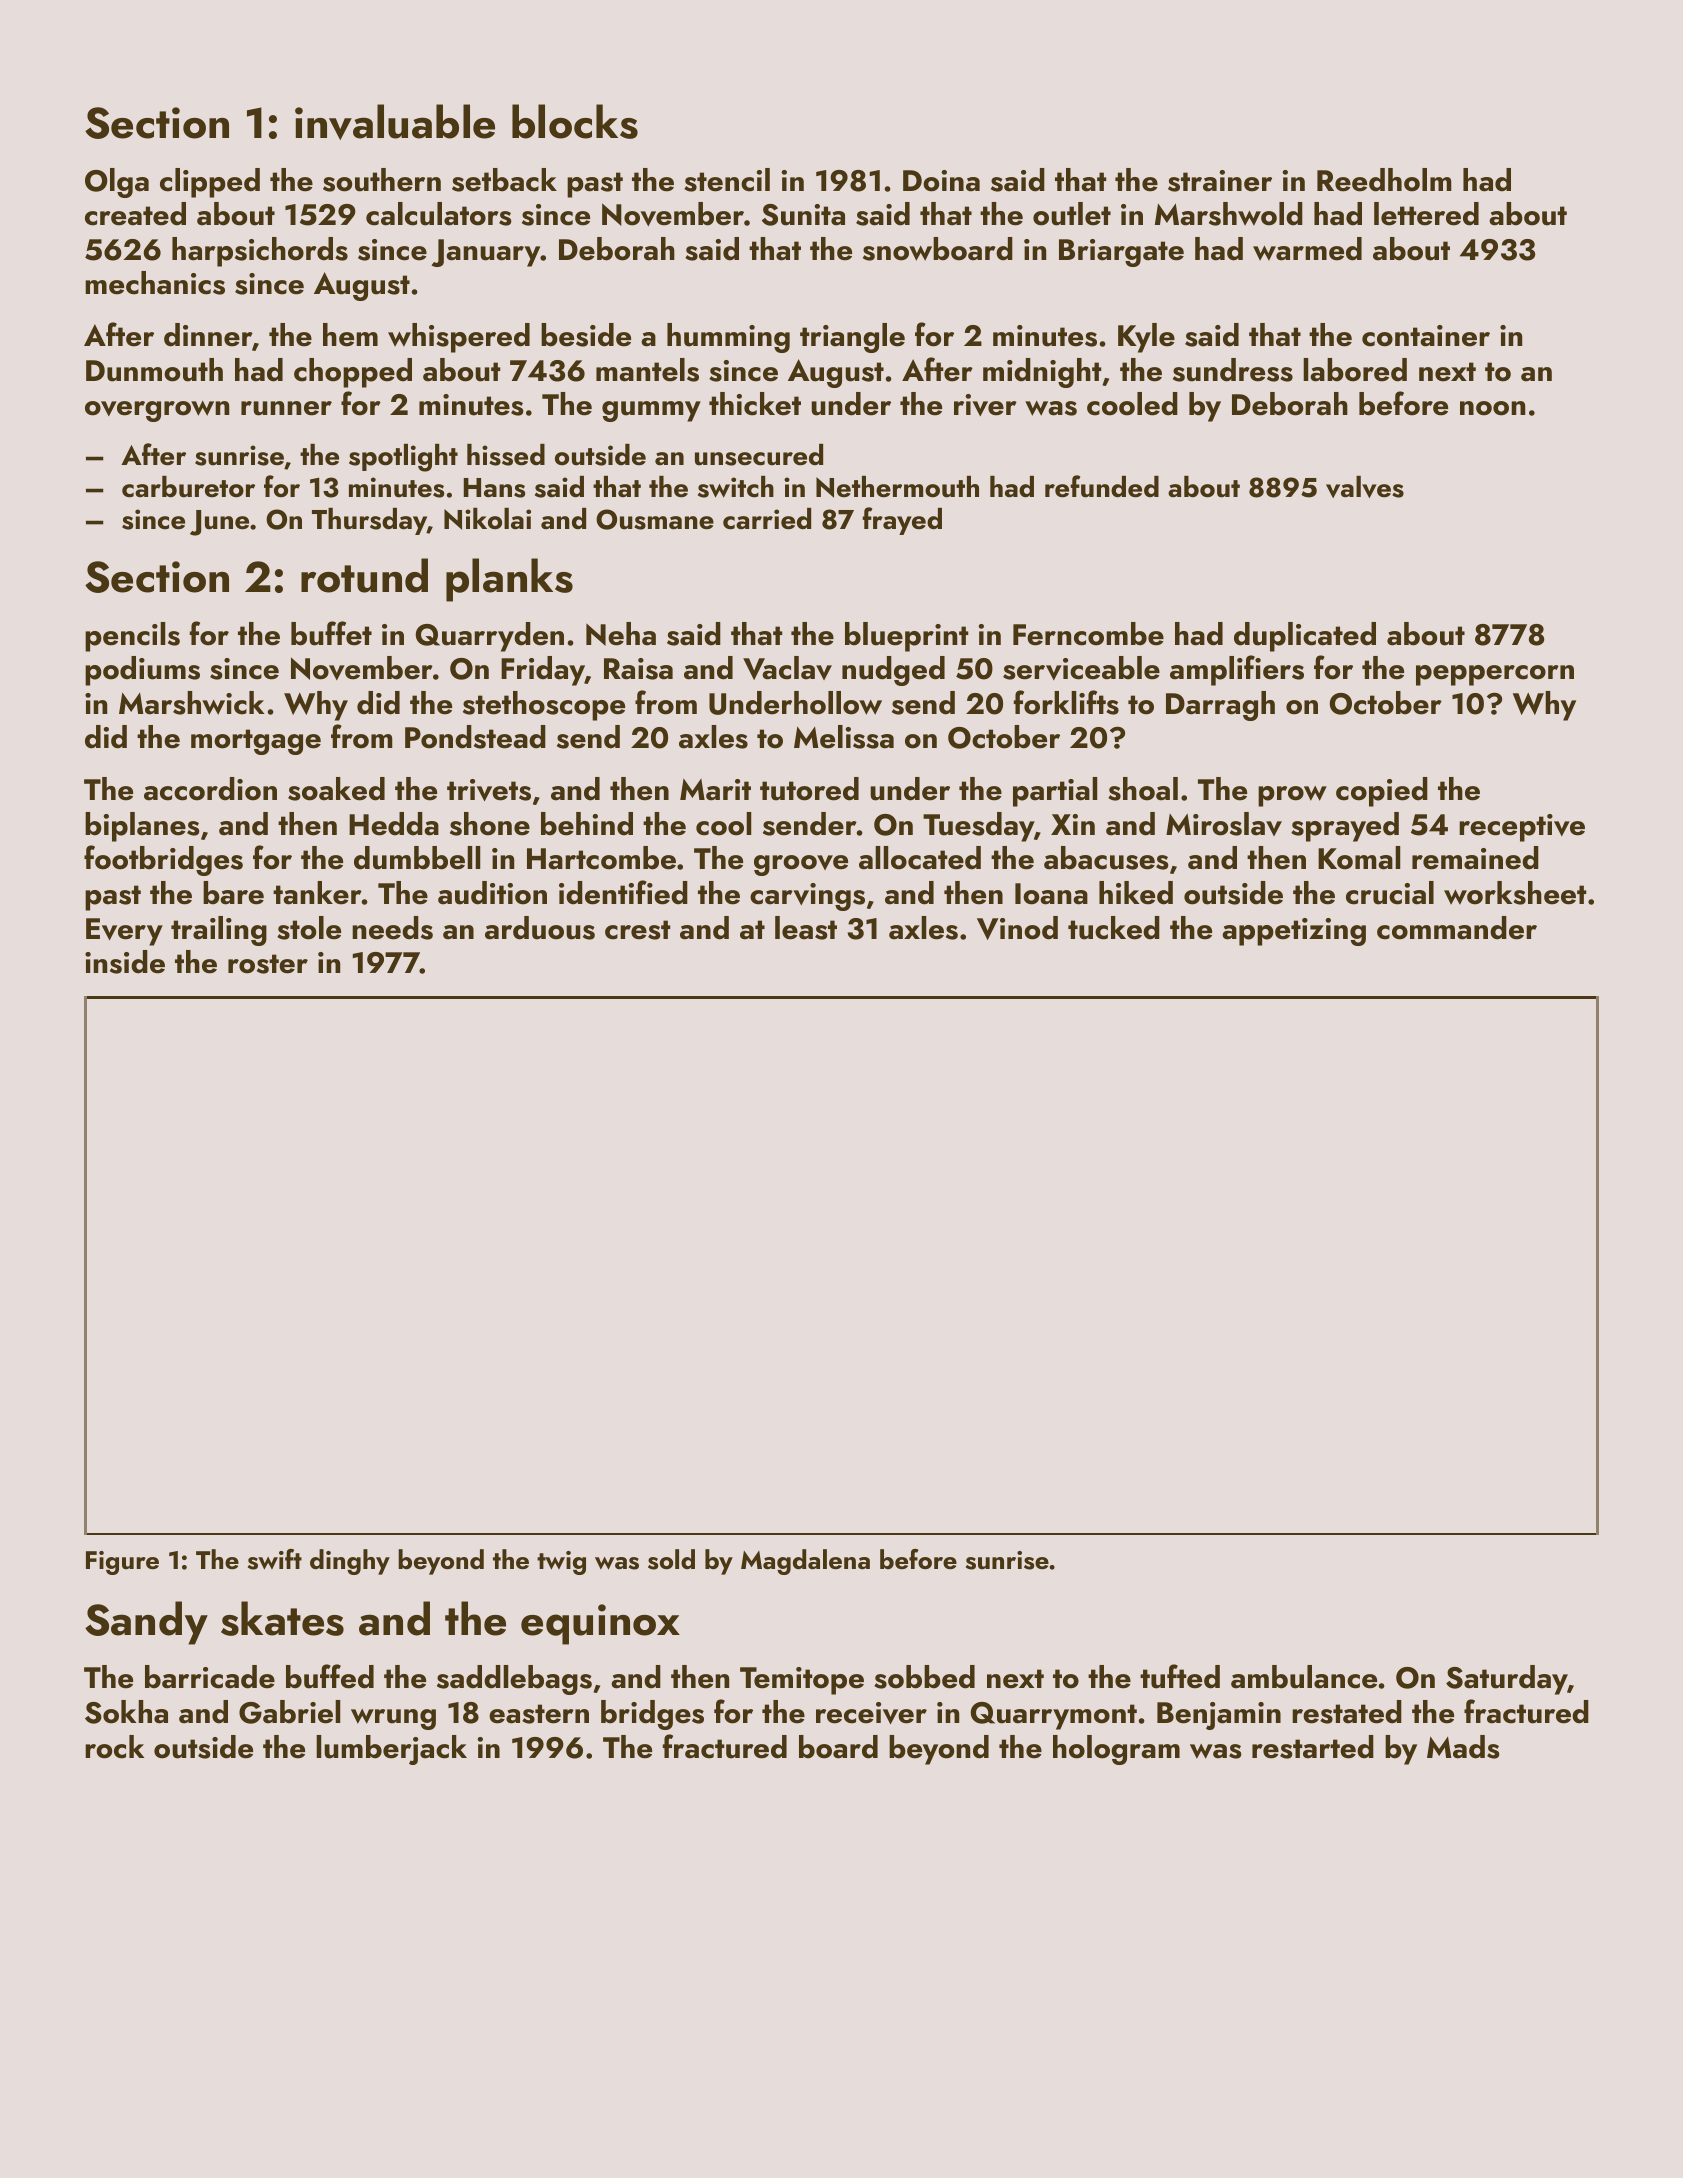  What do you see at coordinates (601, 858) in the screenshot?
I see `Hartcombe` at bounding box center [601, 858].
